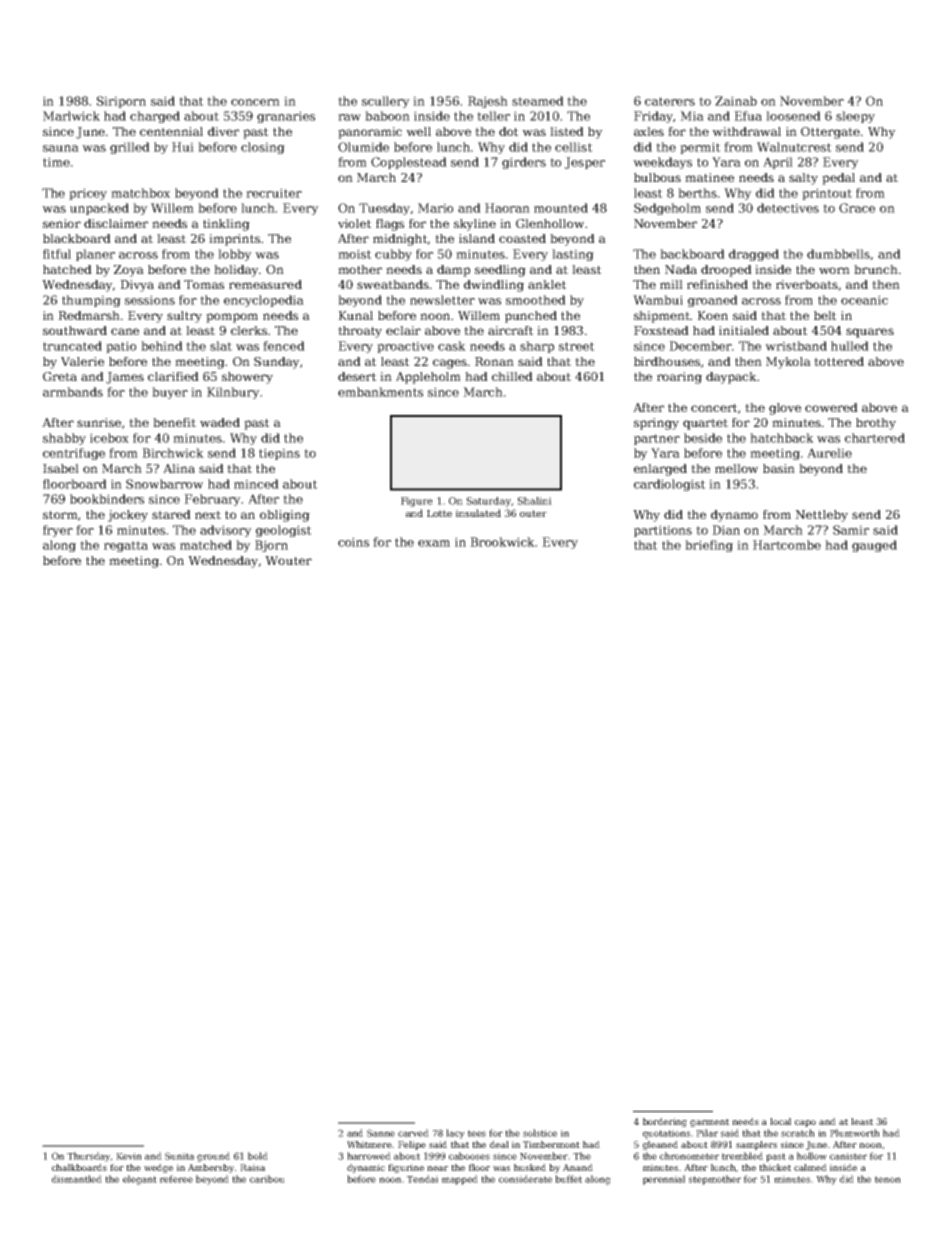 This screenshot has height=1233, width=952. I want to click on regatta, so click(126, 546).
